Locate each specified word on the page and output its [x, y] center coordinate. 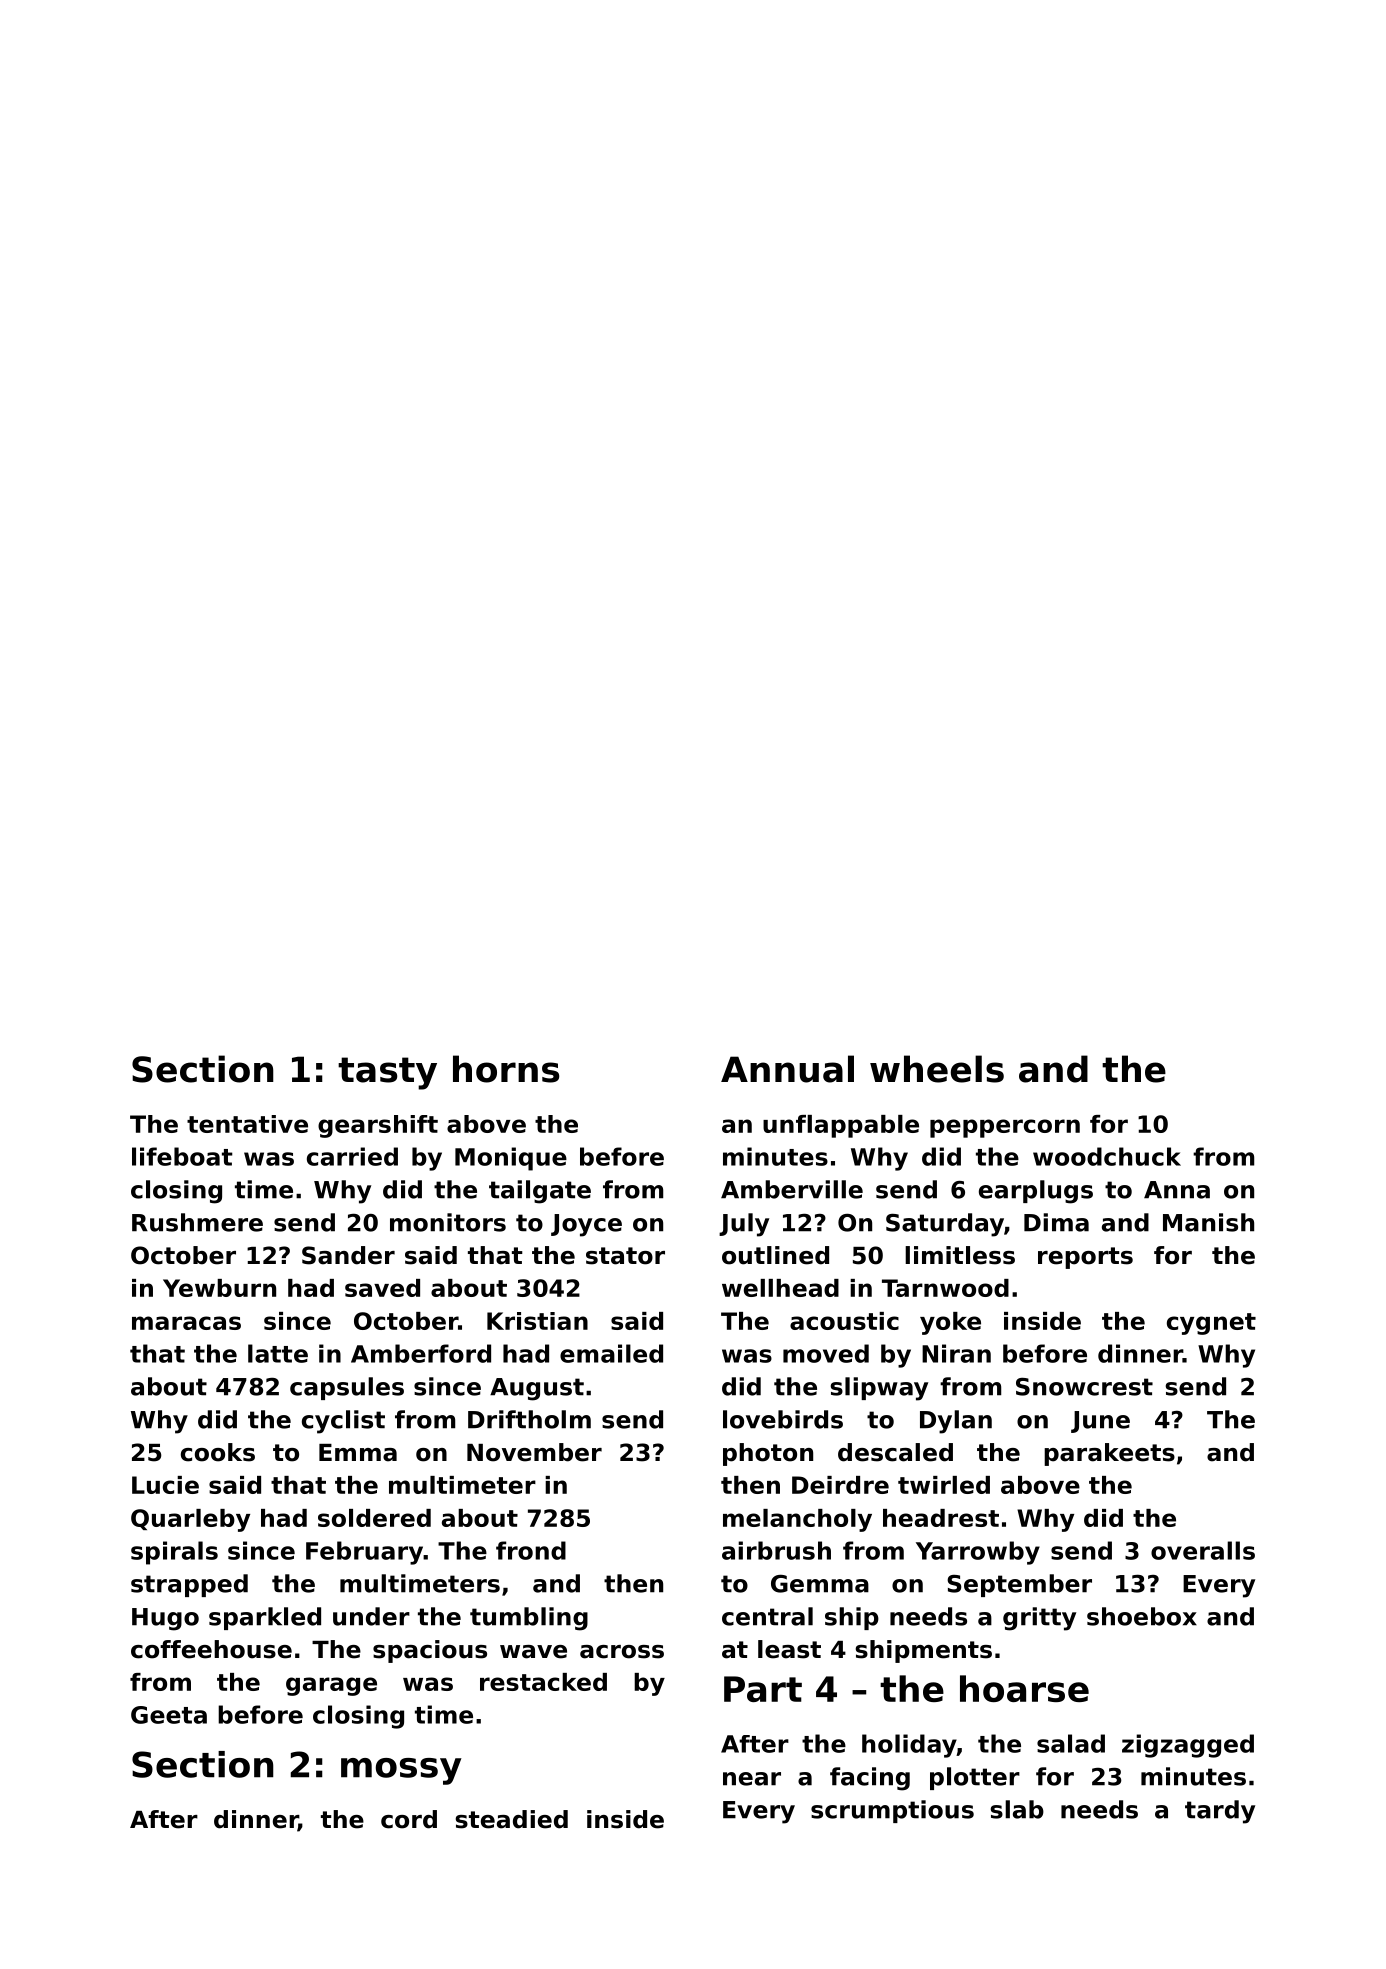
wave [533, 1652]
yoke [950, 1323]
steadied [511, 1819]
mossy [401, 1771]
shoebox [1142, 1616]
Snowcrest [1084, 1387]
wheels [937, 1069]
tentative [247, 1124]
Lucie [165, 1485]
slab [1017, 1809]
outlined [775, 1255]
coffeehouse [211, 1649]
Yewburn [219, 1288]
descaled [895, 1452]
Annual [787, 1069]
